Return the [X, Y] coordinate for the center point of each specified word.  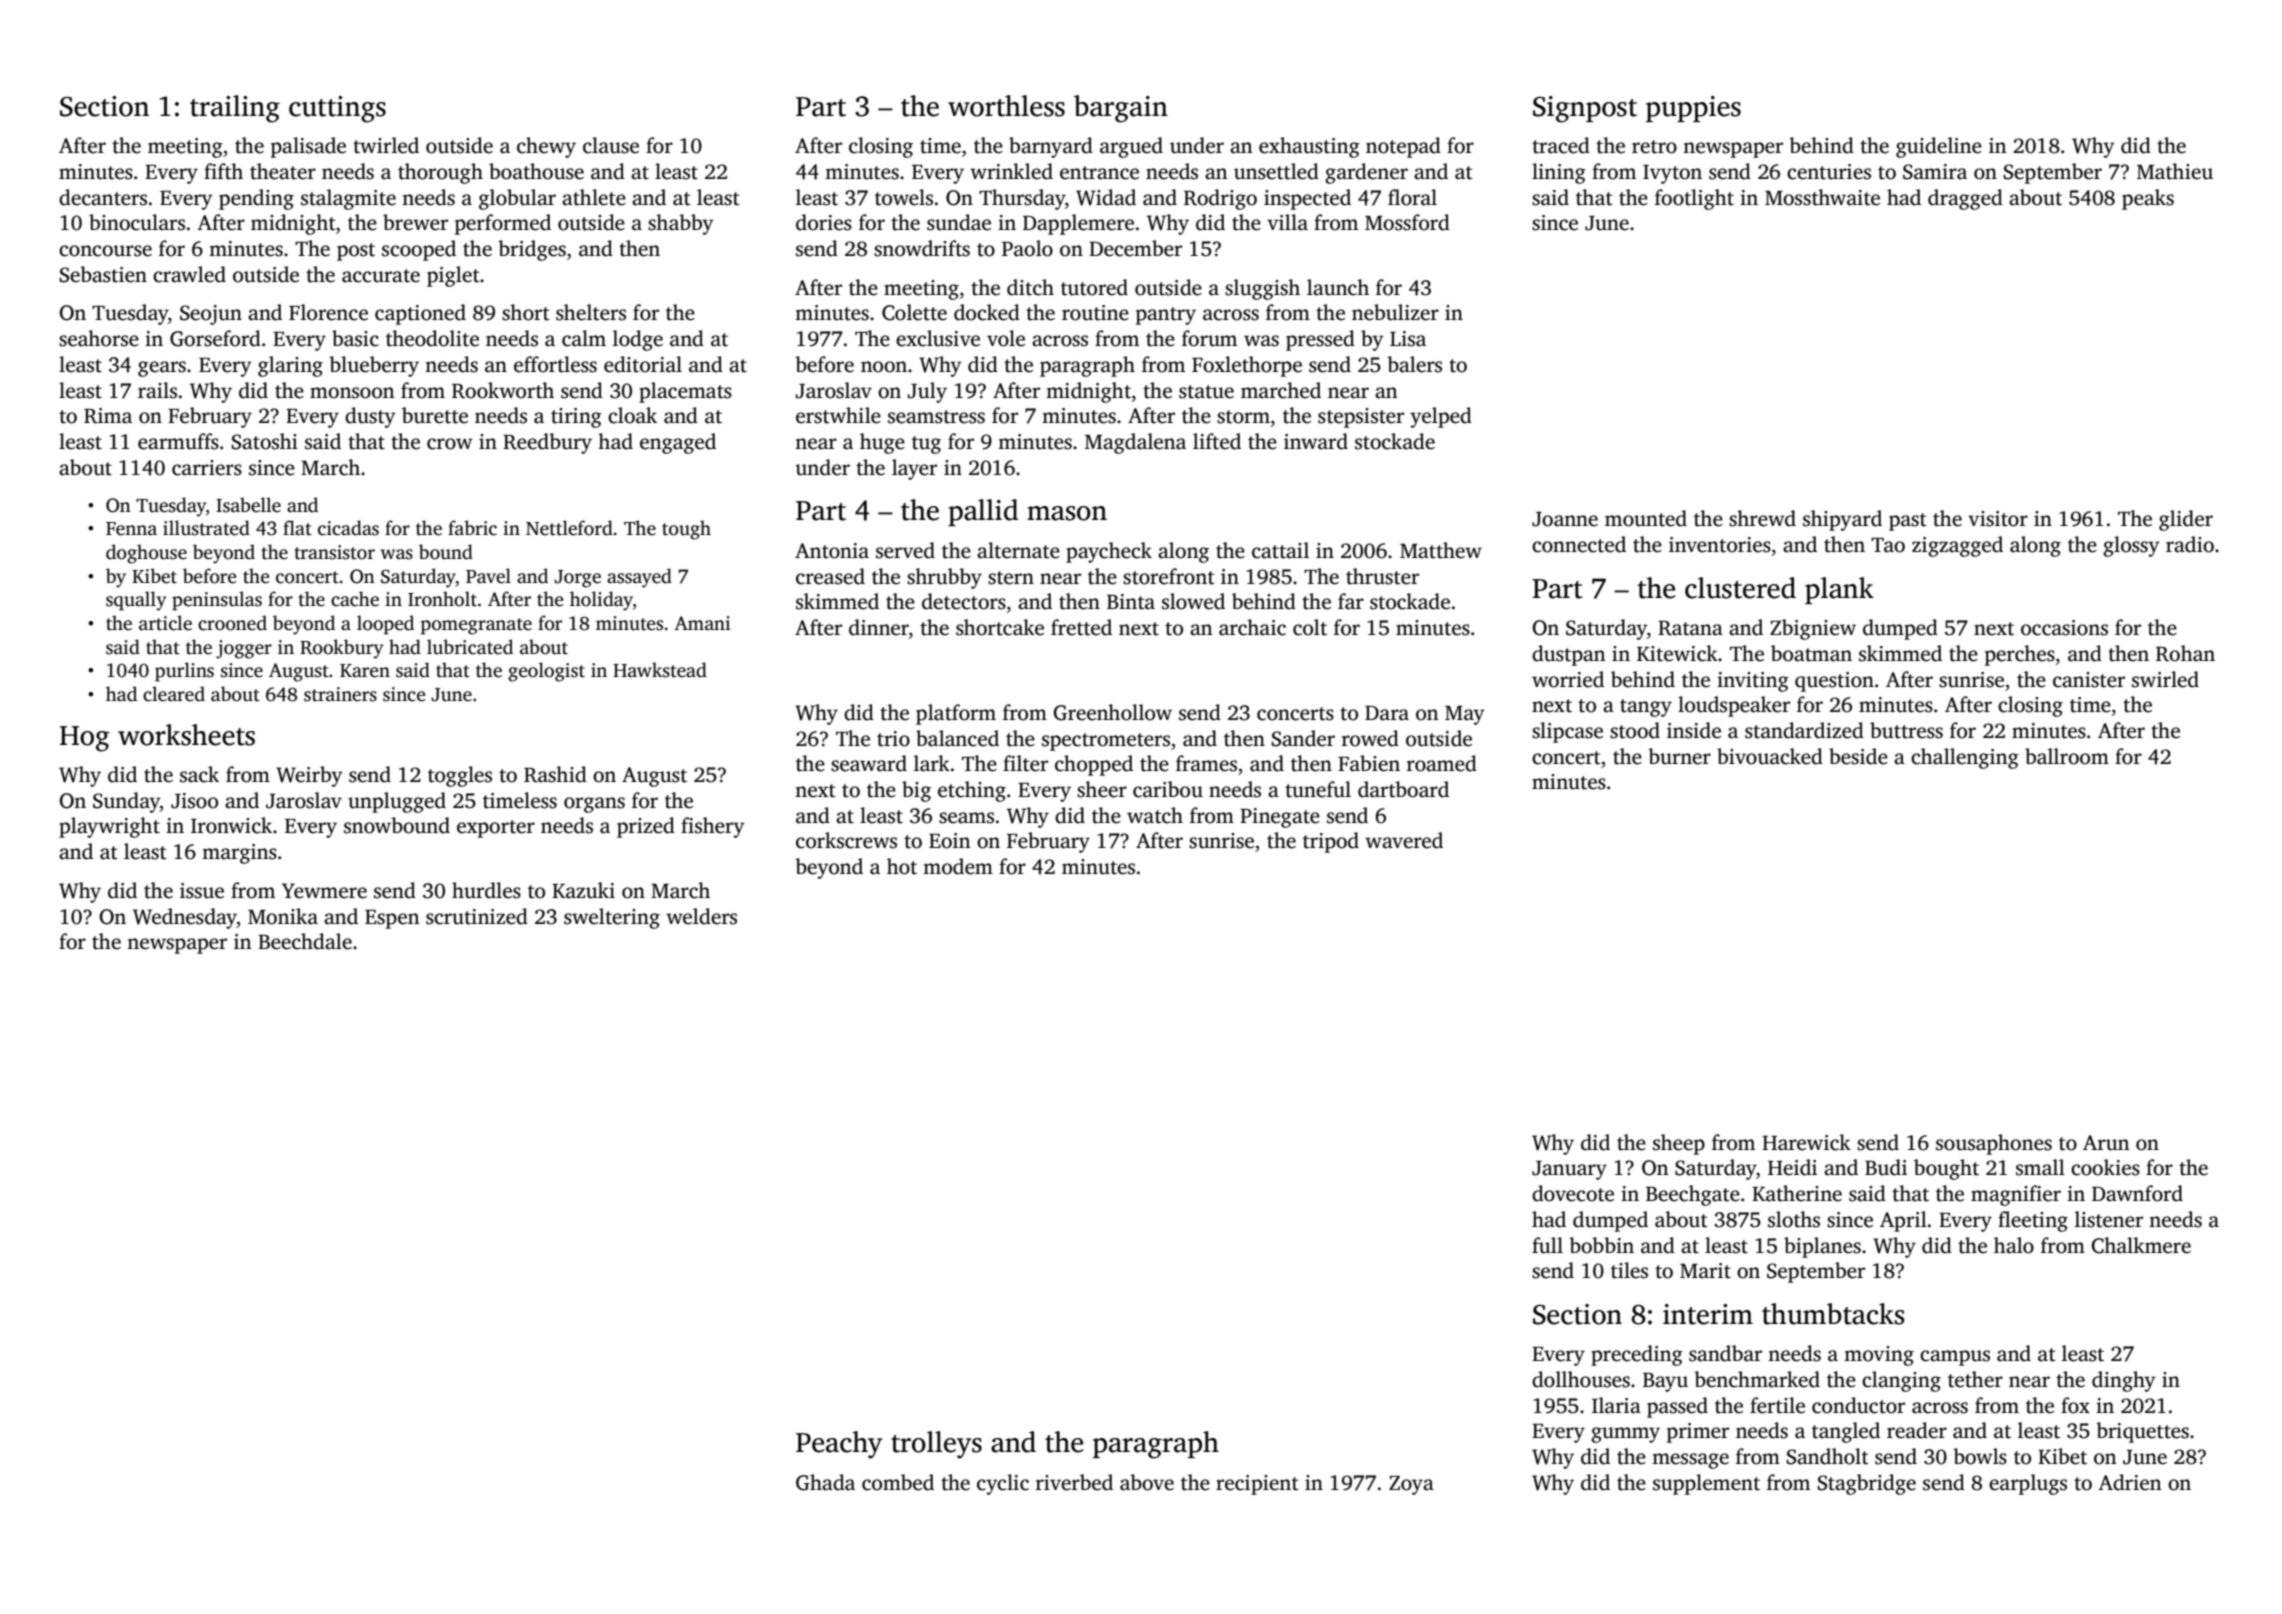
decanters [103, 197]
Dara [1387, 713]
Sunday [126, 802]
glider [2186, 520]
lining [1559, 173]
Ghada [825, 1482]
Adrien [2130, 1482]
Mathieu [2175, 171]
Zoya [1411, 1485]
